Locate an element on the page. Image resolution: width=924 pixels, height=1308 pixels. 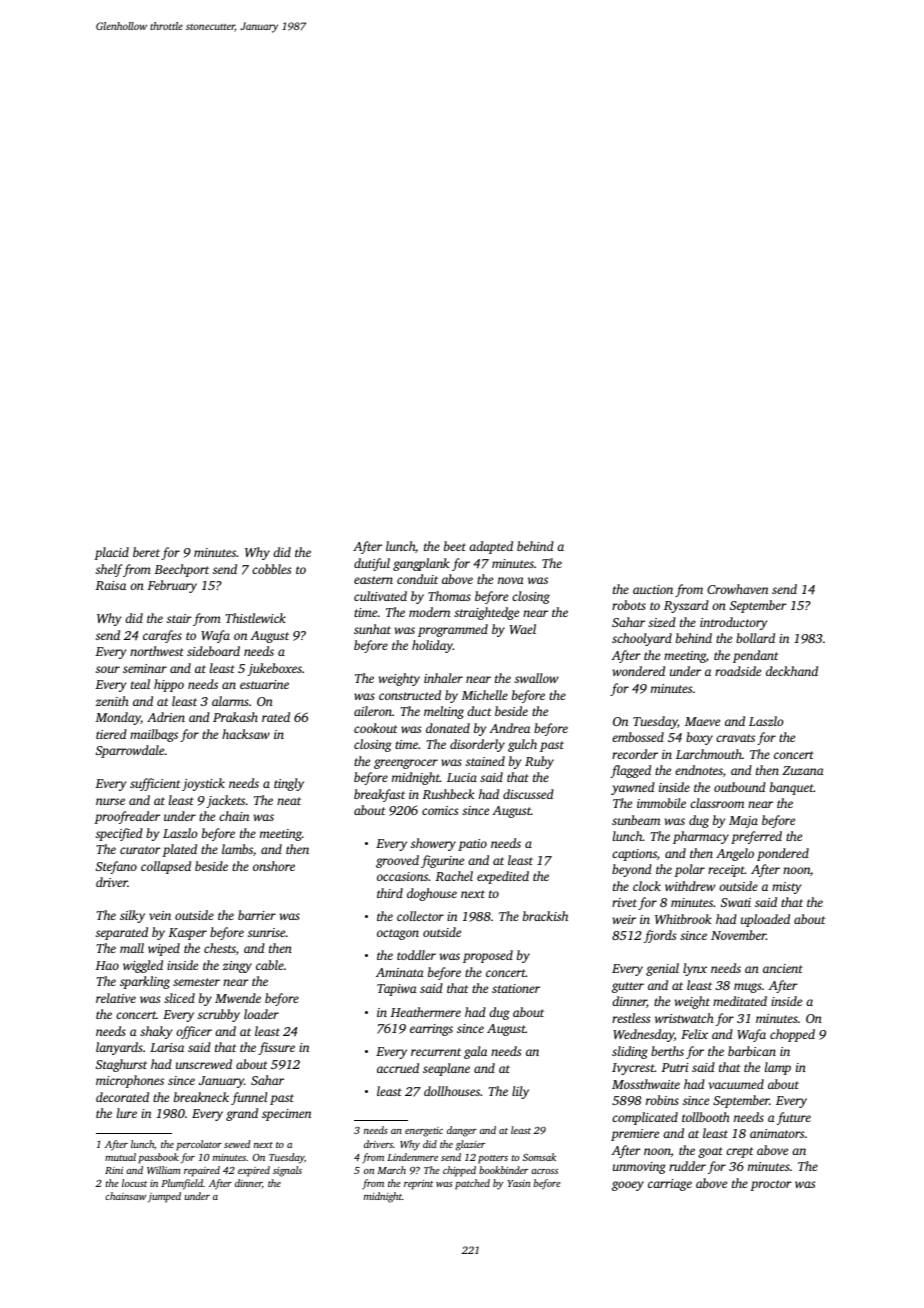
lambs is located at coordinates (237, 849).
